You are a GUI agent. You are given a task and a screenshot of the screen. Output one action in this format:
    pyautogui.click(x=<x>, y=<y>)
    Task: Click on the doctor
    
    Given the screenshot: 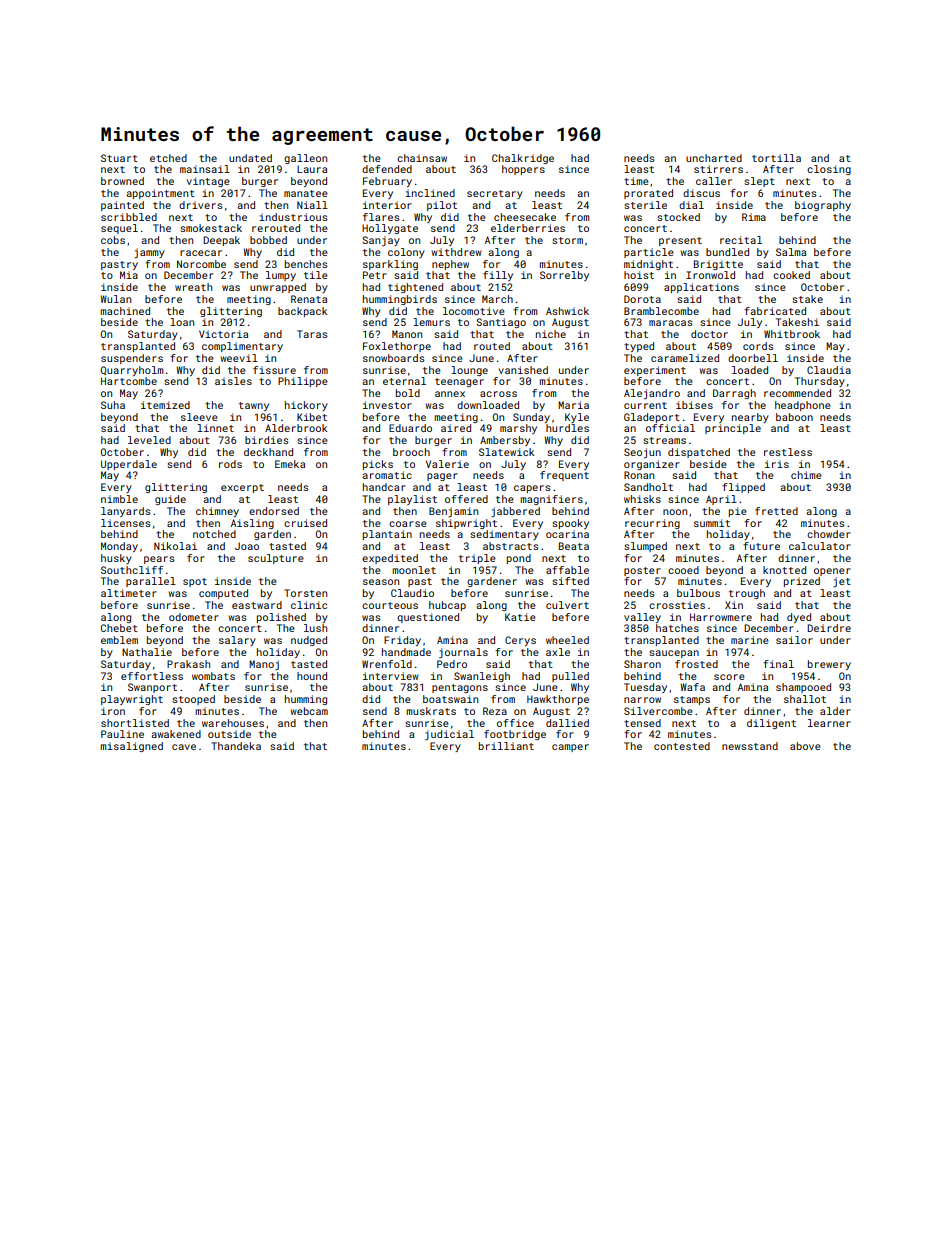 What is the action you would take?
    pyautogui.click(x=709, y=334)
